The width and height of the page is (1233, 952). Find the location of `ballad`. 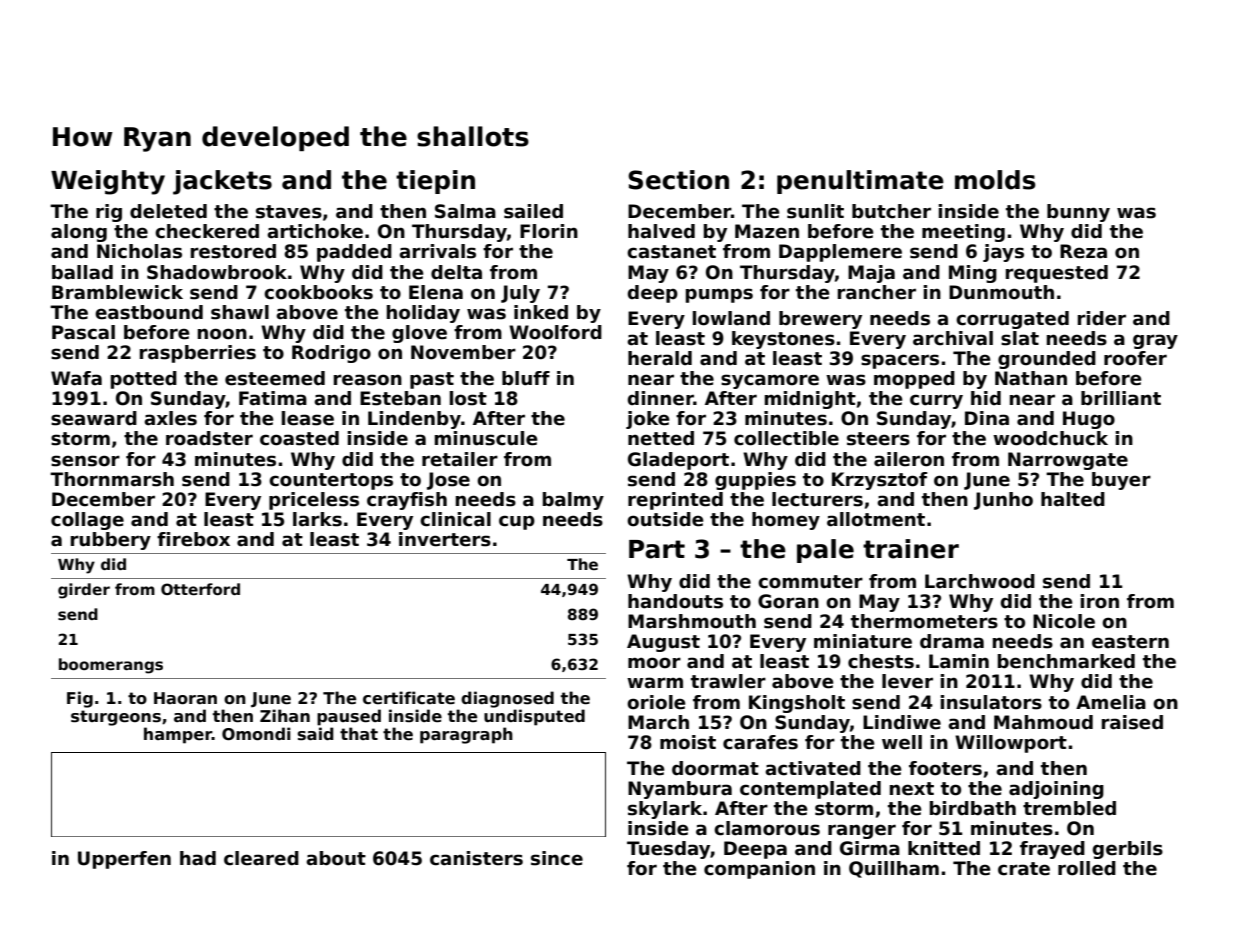

ballad is located at coordinates (82, 272).
